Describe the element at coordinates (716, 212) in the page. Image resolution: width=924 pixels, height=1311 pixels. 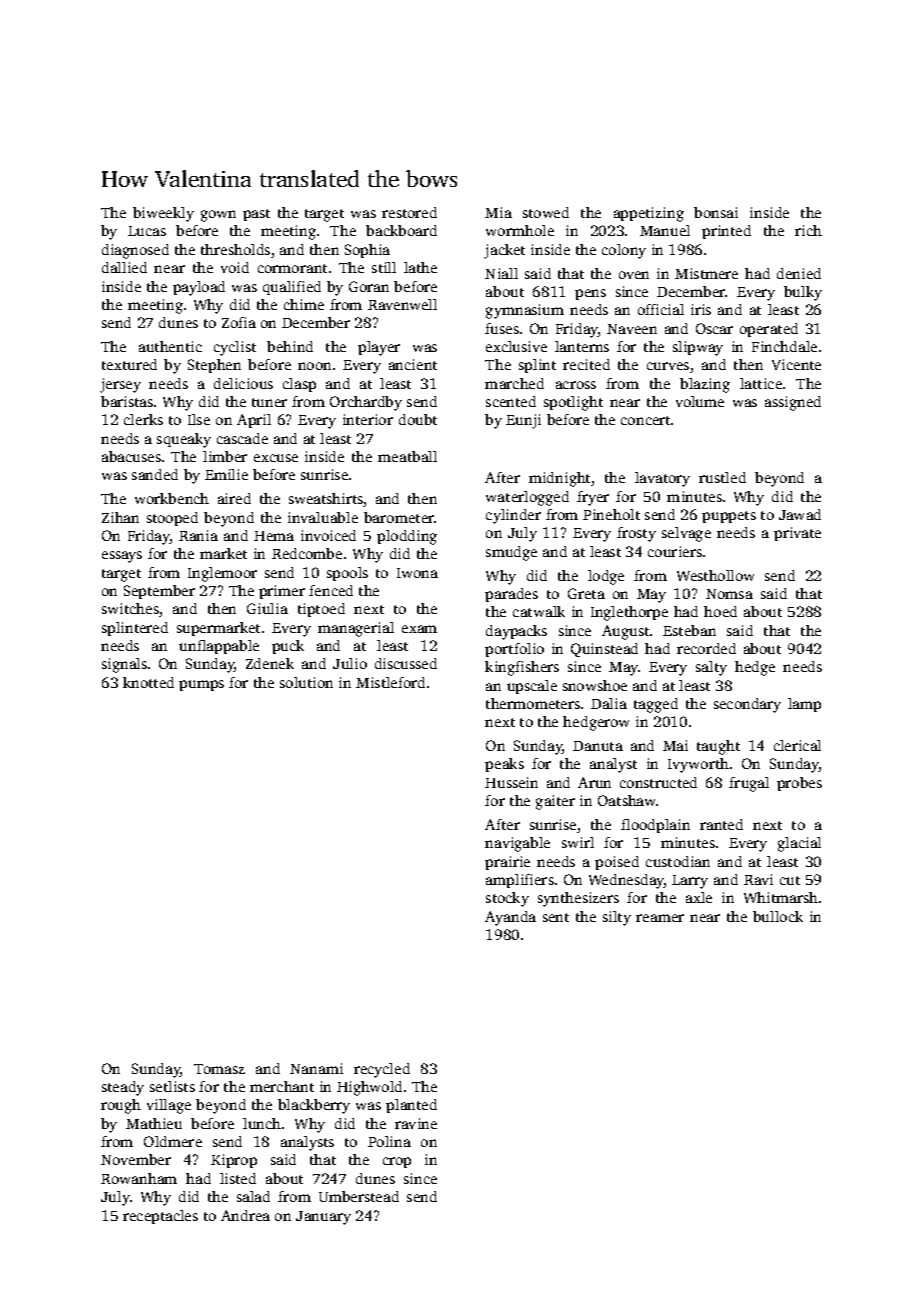
I see `bonsai` at that location.
